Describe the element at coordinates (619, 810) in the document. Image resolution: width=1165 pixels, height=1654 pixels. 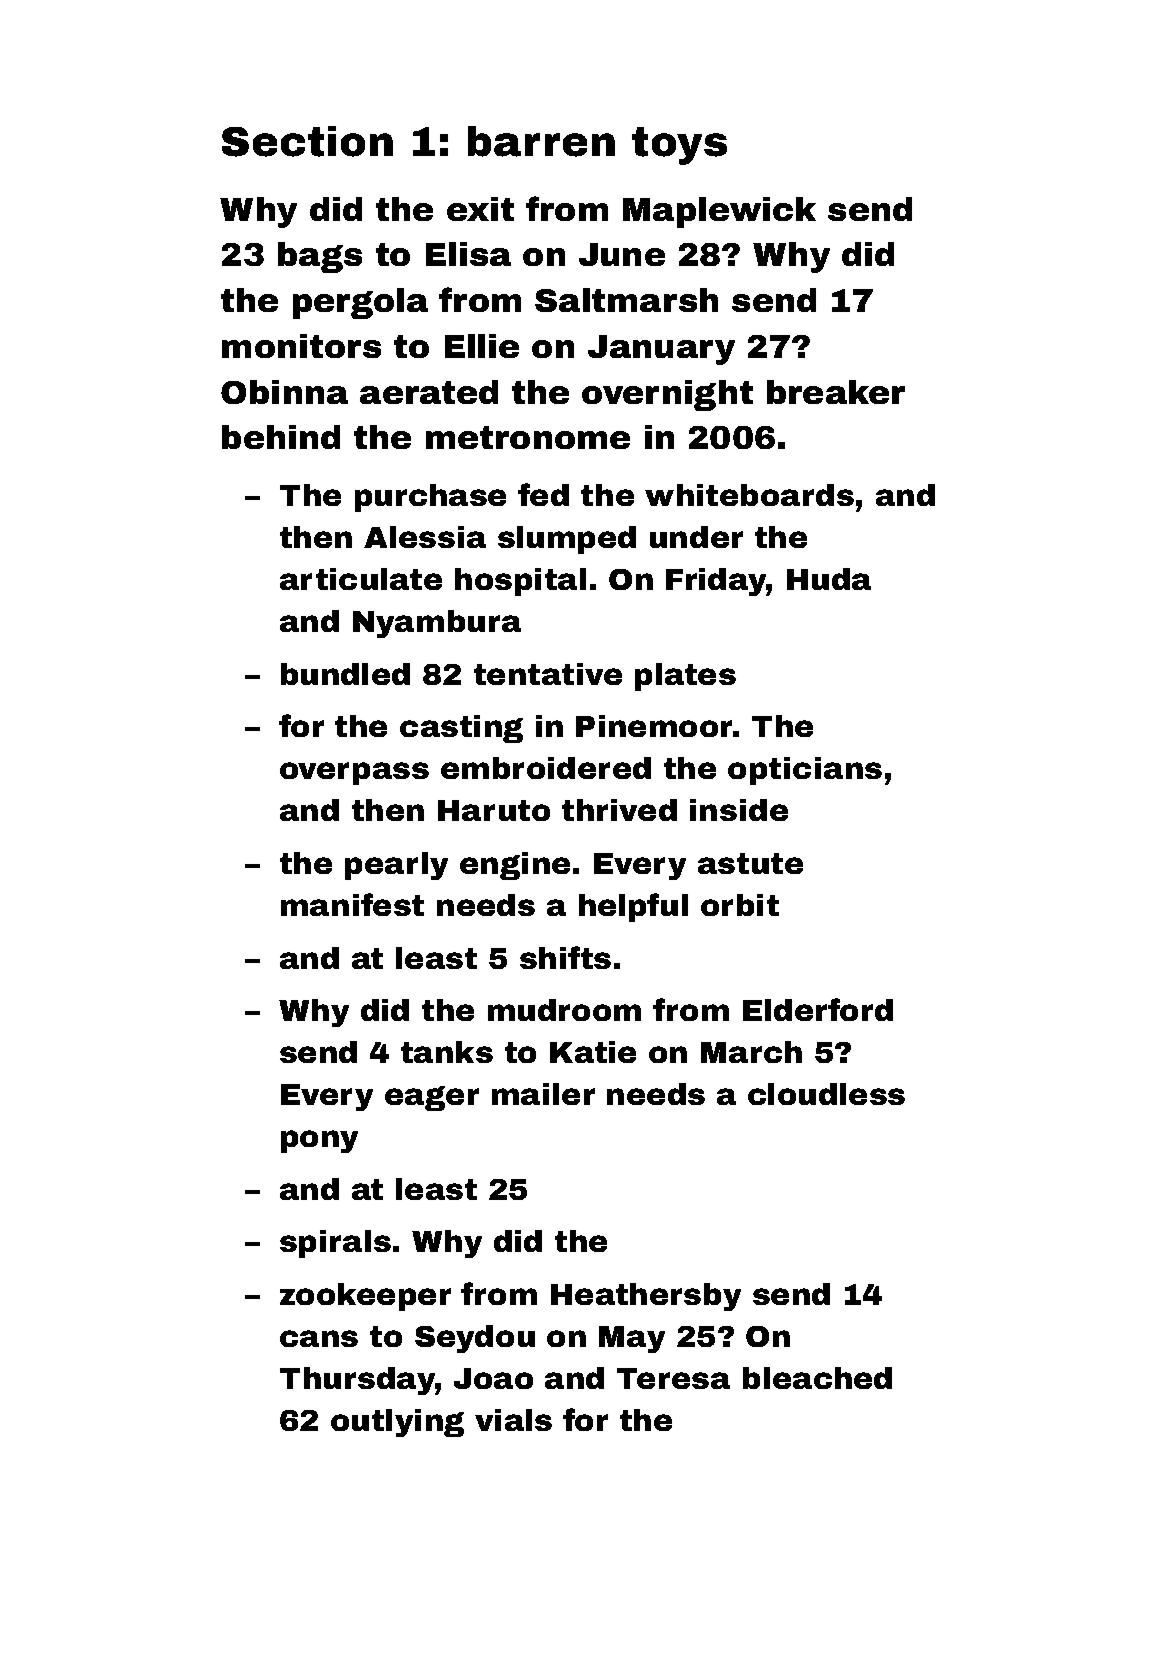
I see `thrived` at that location.
